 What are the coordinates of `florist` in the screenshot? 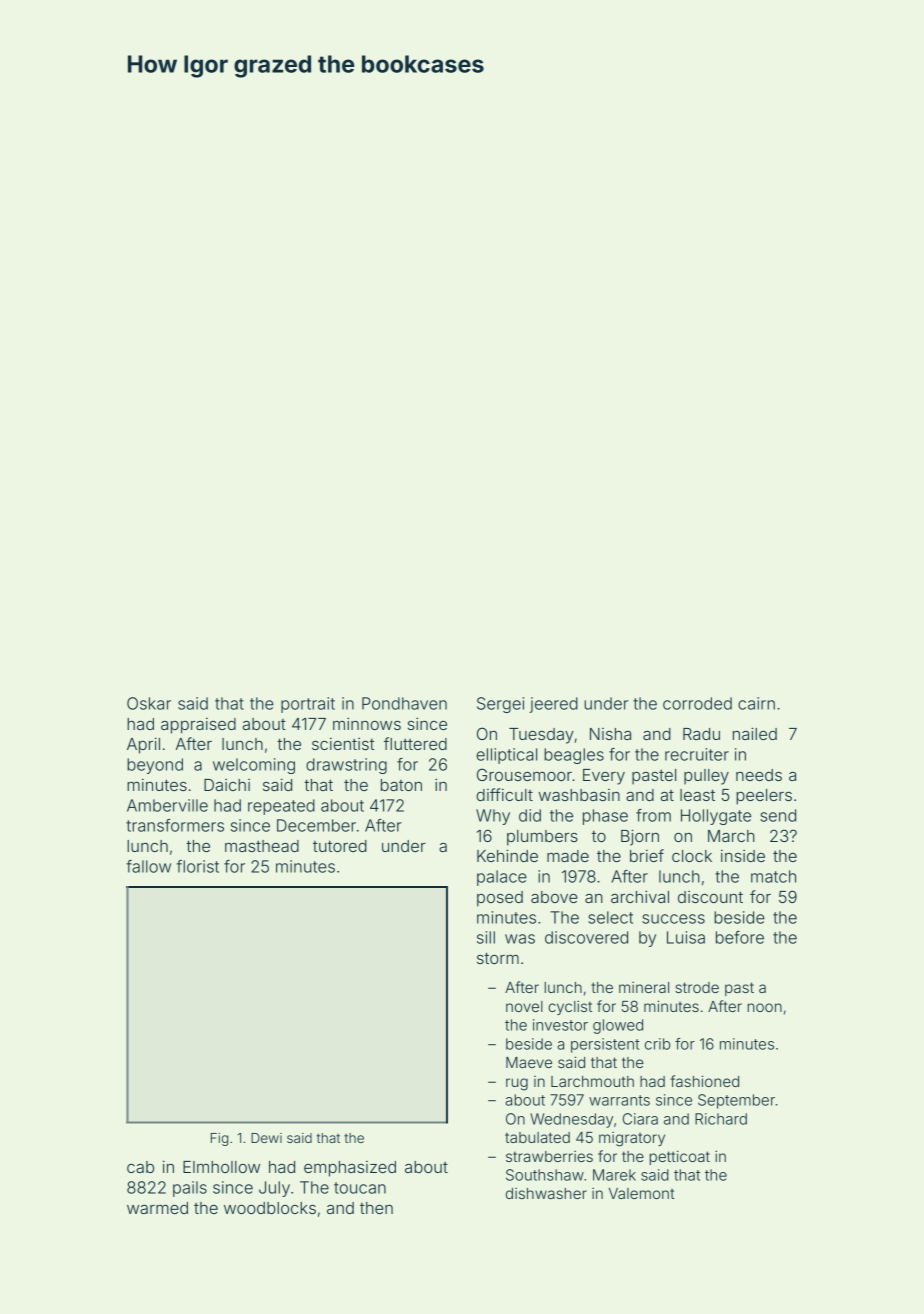 It's located at (198, 866).
